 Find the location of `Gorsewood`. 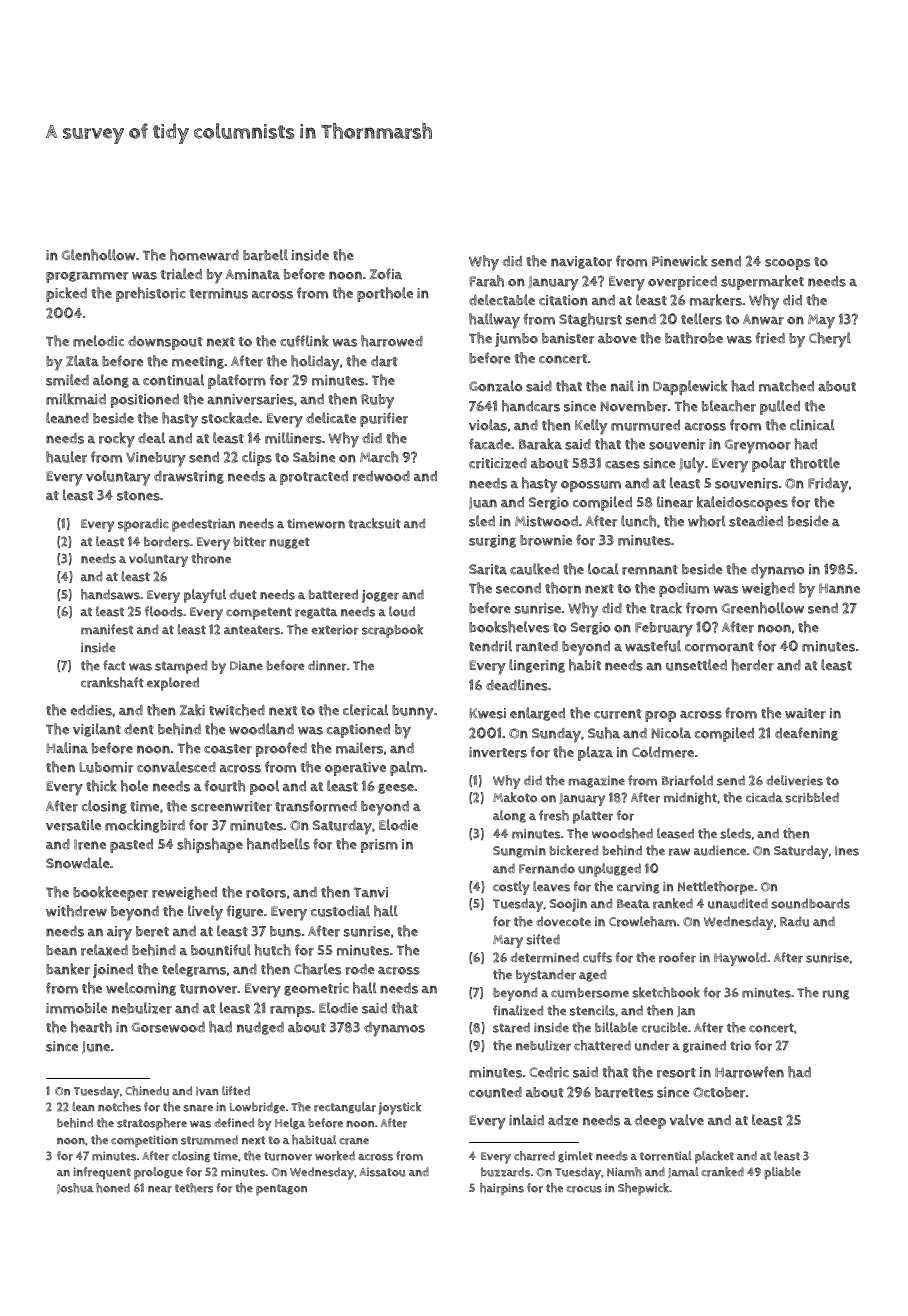

Gorsewood is located at coordinates (168, 1027).
